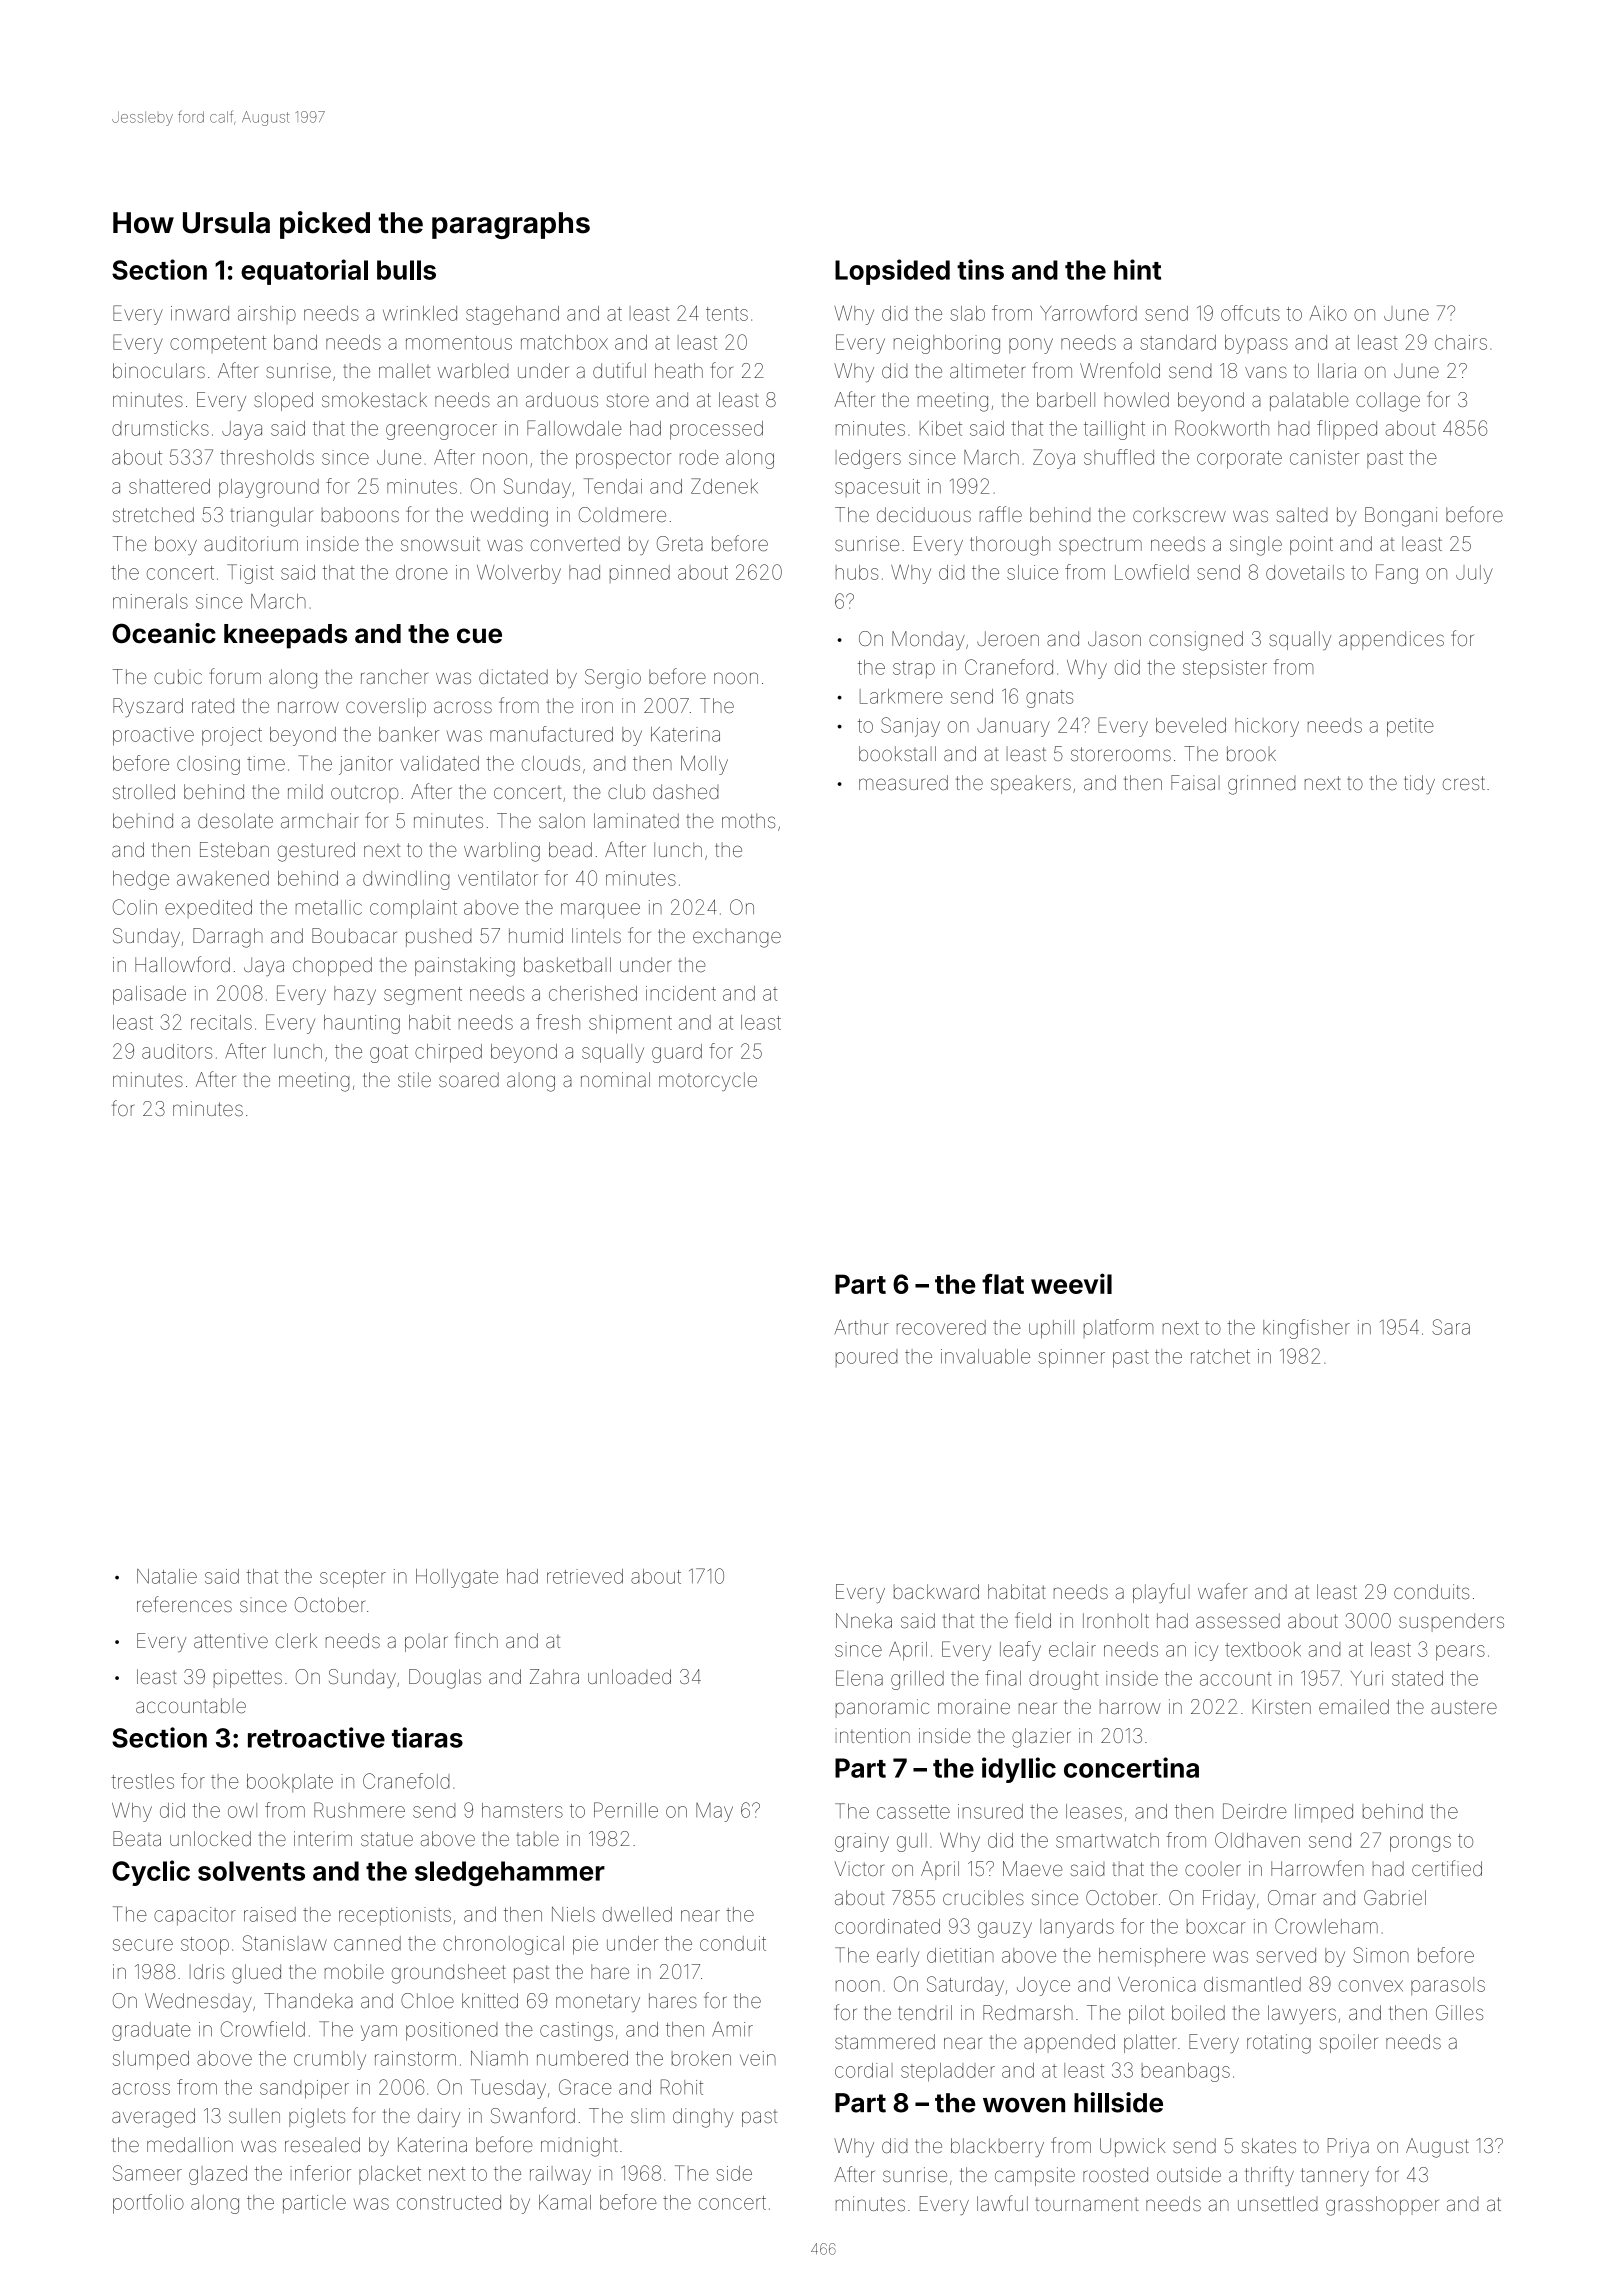  What do you see at coordinates (144, 791) in the document?
I see `strolled` at bounding box center [144, 791].
